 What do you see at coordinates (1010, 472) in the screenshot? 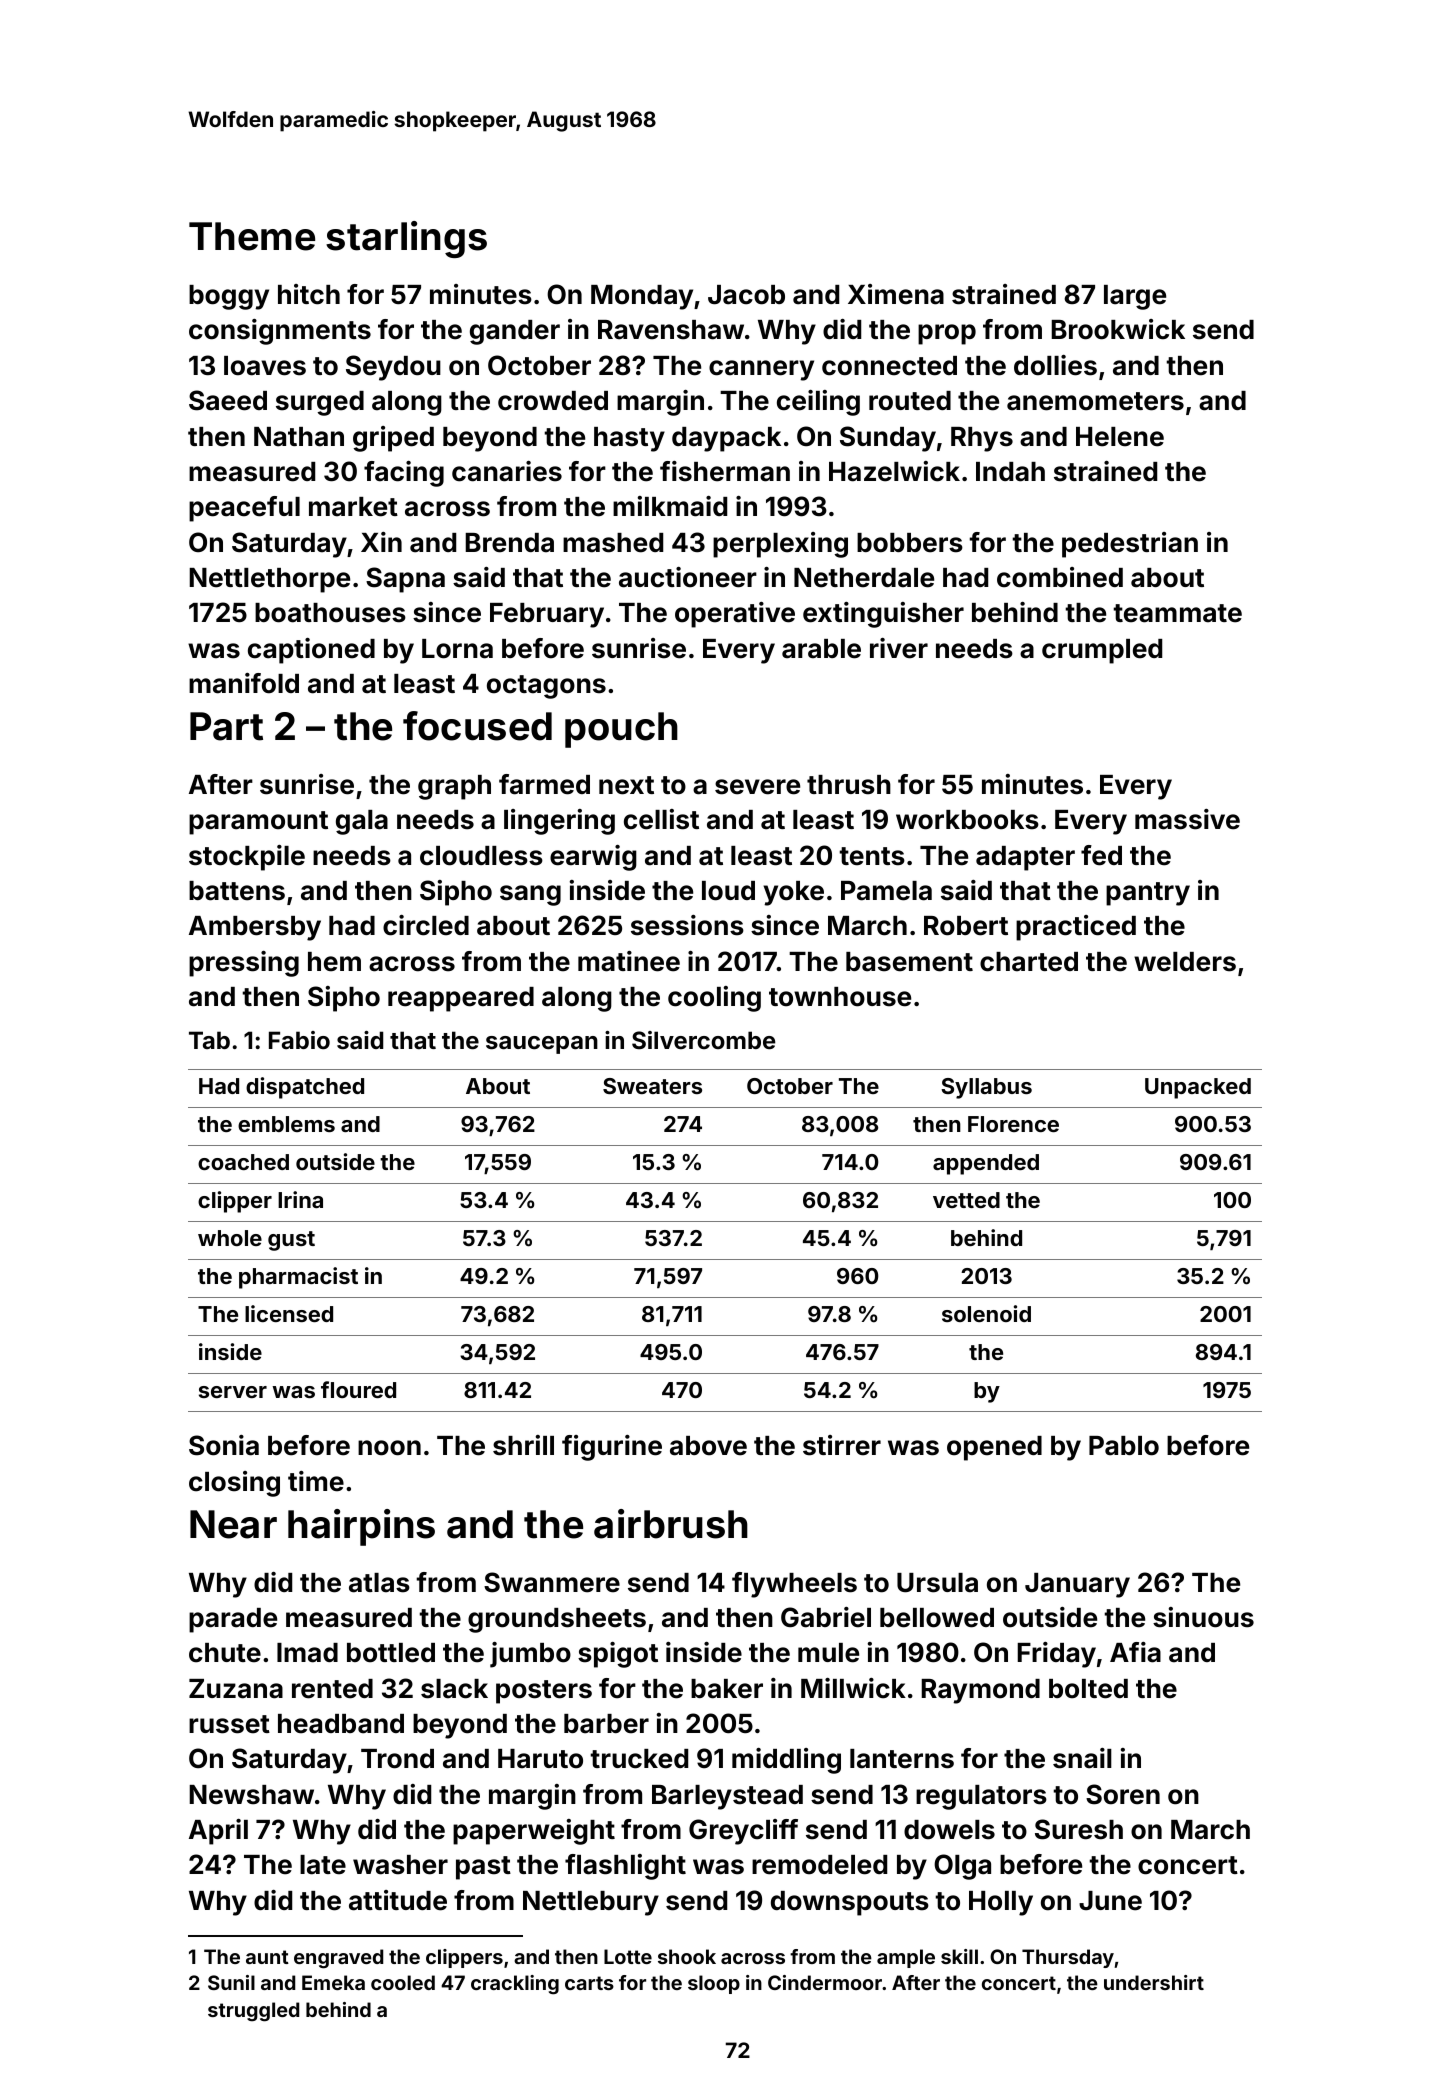
I see `Indah` at bounding box center [1010, 472].
